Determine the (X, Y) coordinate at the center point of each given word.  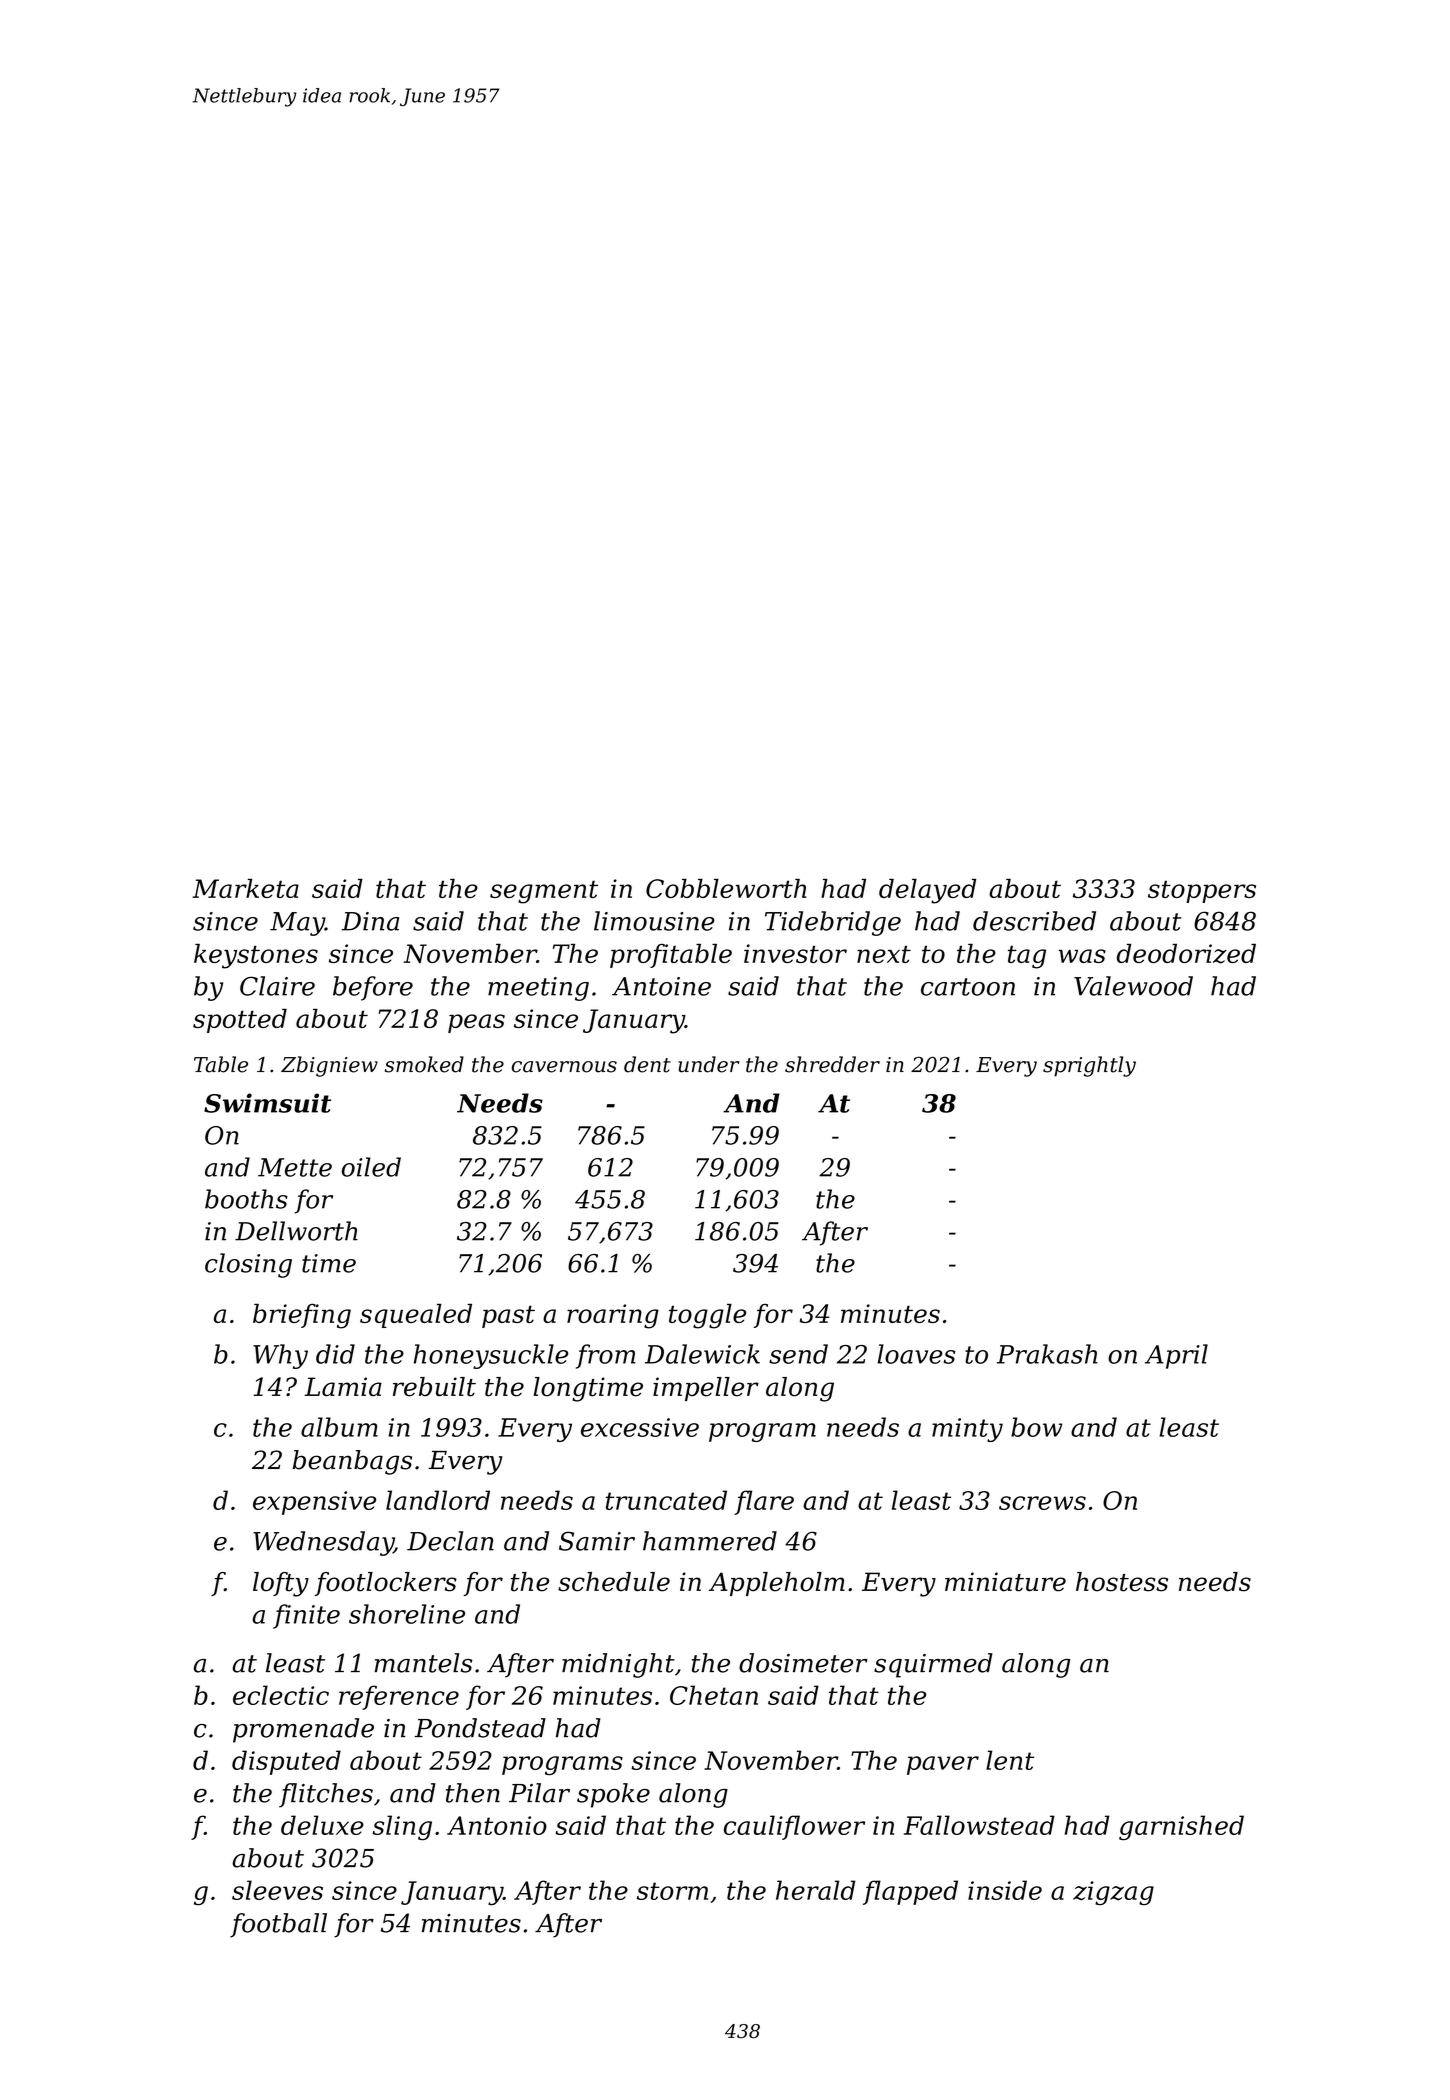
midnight (618, 1665)
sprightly (1089, 1066)
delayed (927, 891)
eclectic (281, 1695)
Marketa (245, 888)
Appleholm (777, 1584)
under (709, 1064)
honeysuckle (490, 1356)
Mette (295, 1167)
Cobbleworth (726, 888)
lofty (281, 1584)
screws (1042, 1503)
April (1176, 1356)
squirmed (933, 1665)
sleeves (277, 1890)
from (606, 1356)
